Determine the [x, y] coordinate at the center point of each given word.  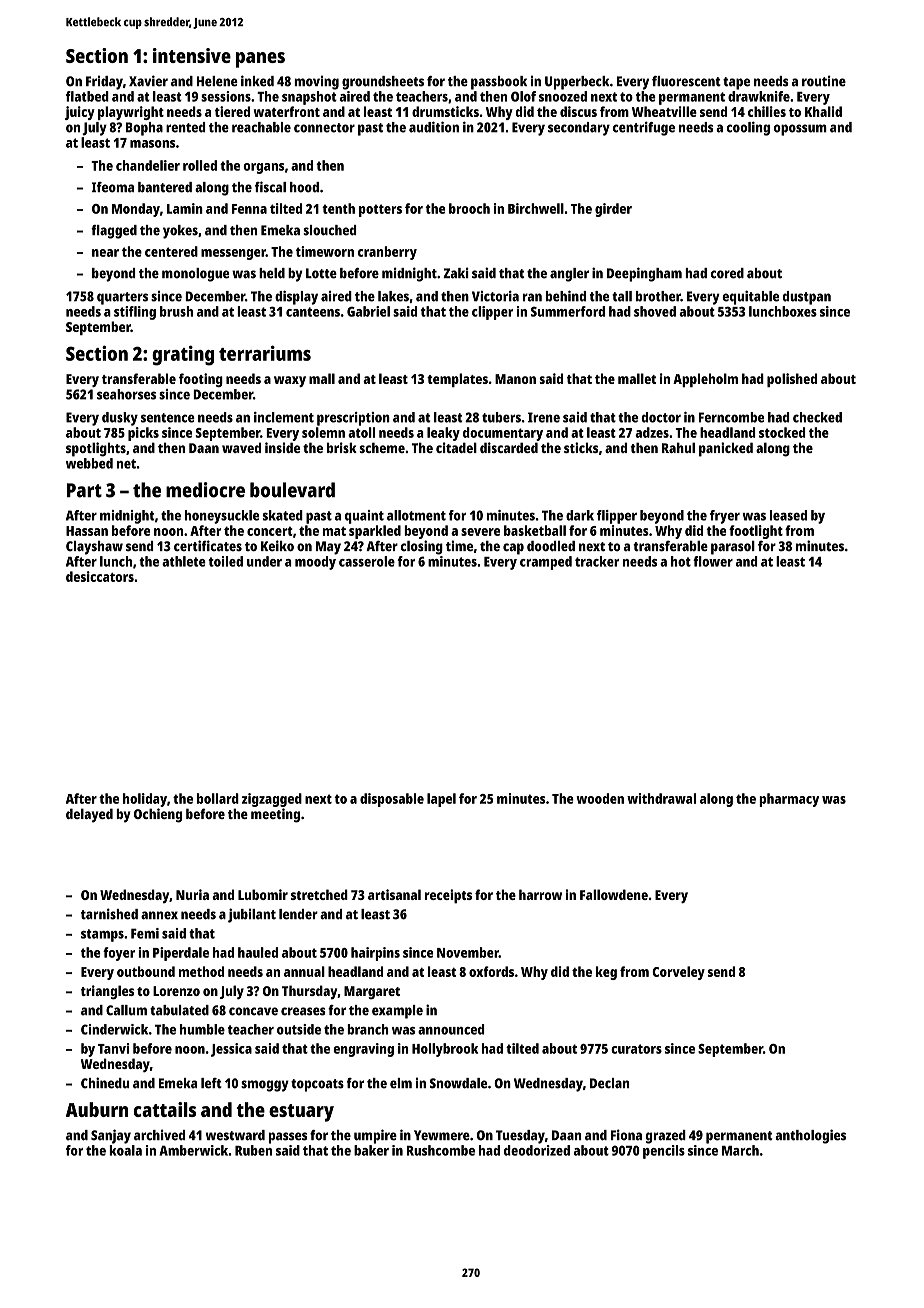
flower [713, 561]
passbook [499, 83]
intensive [192, 55]
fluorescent [686, 81]
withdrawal [661, 798]
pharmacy [789, 800]
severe [480, 532]
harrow [540, 894]
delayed [89, 815]
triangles [107, 992]
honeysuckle [222, 517]
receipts [448, 896]
